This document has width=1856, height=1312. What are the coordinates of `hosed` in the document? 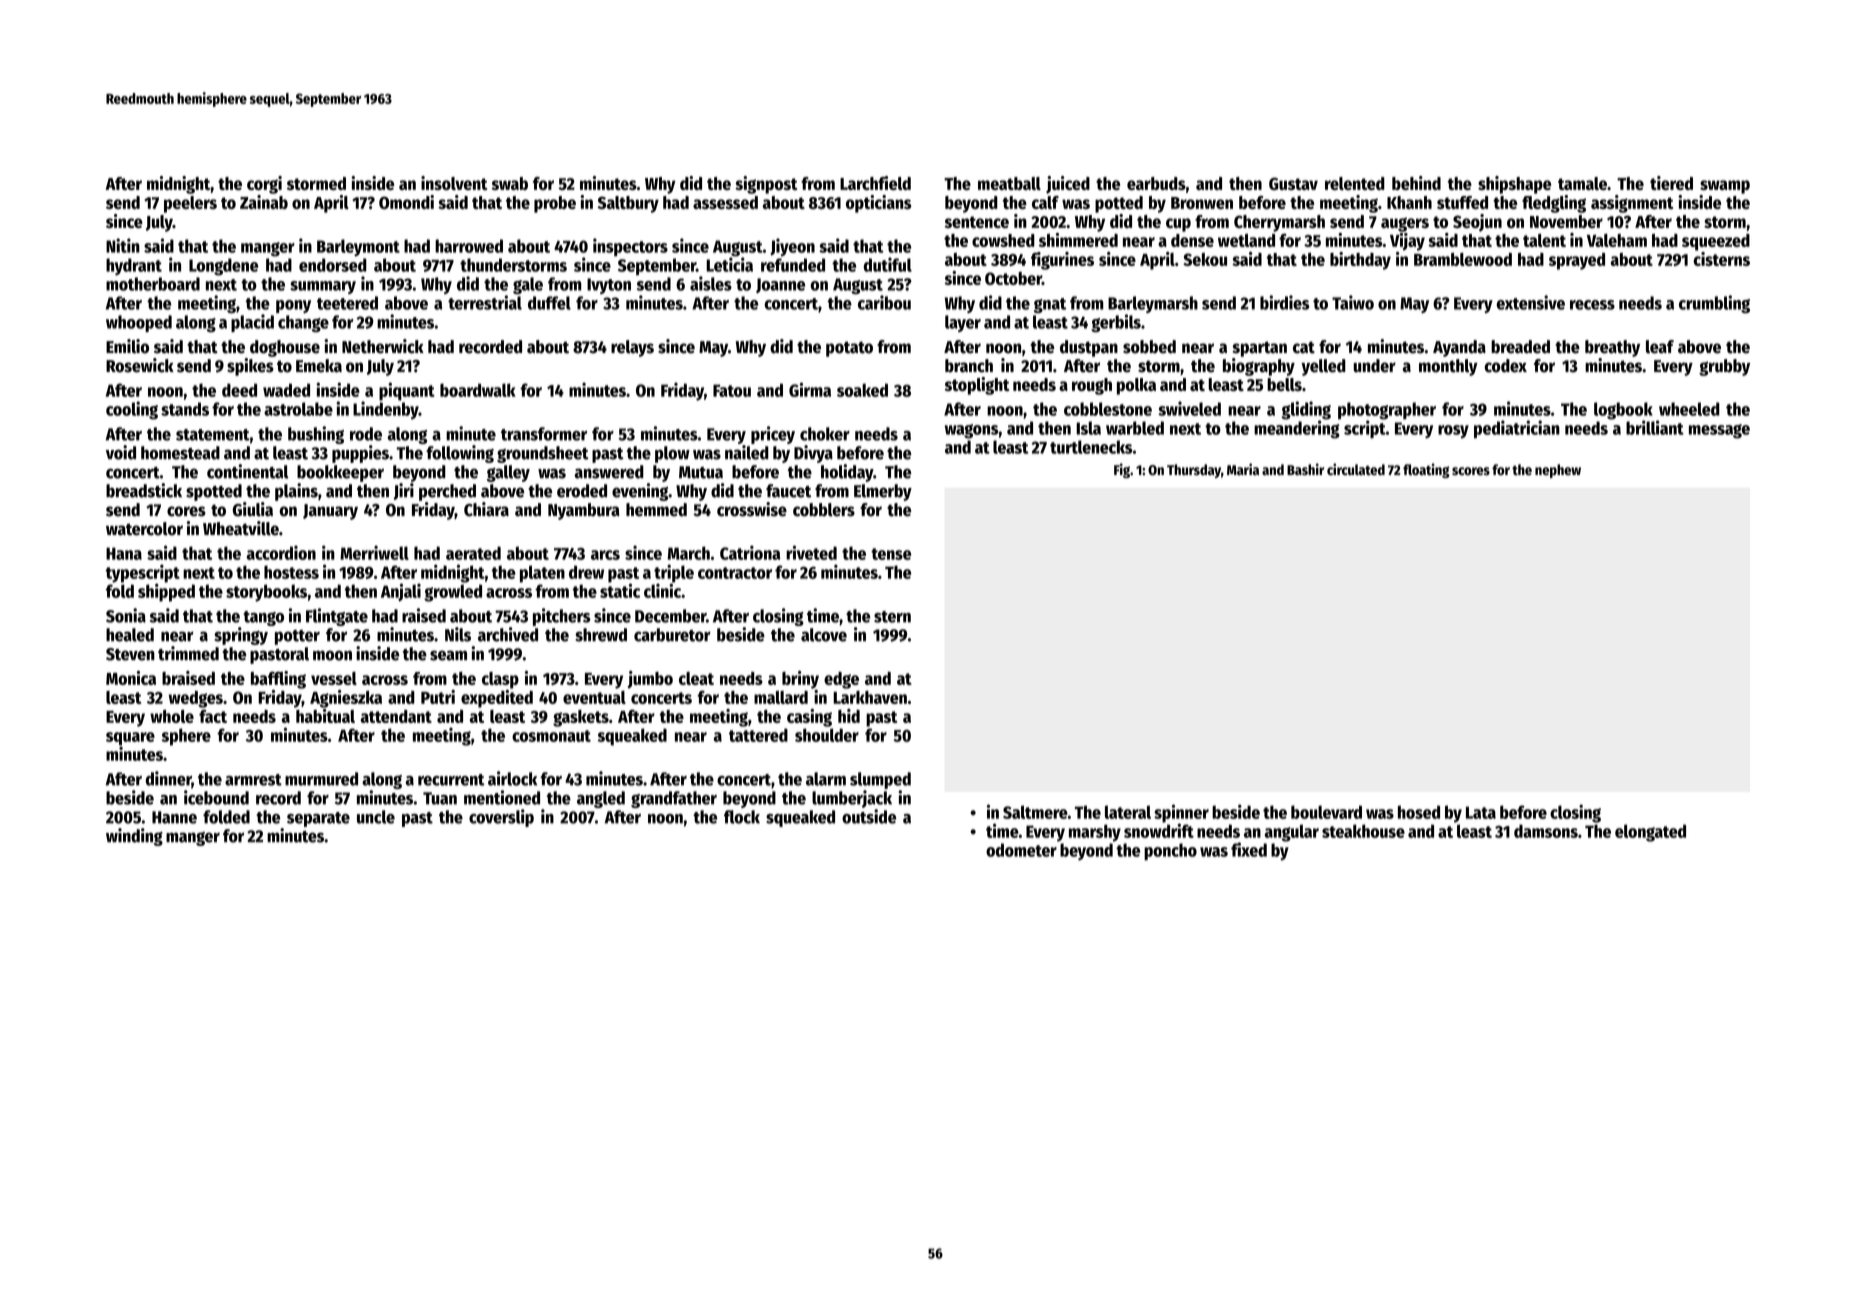 It's located at (1419, 812).
